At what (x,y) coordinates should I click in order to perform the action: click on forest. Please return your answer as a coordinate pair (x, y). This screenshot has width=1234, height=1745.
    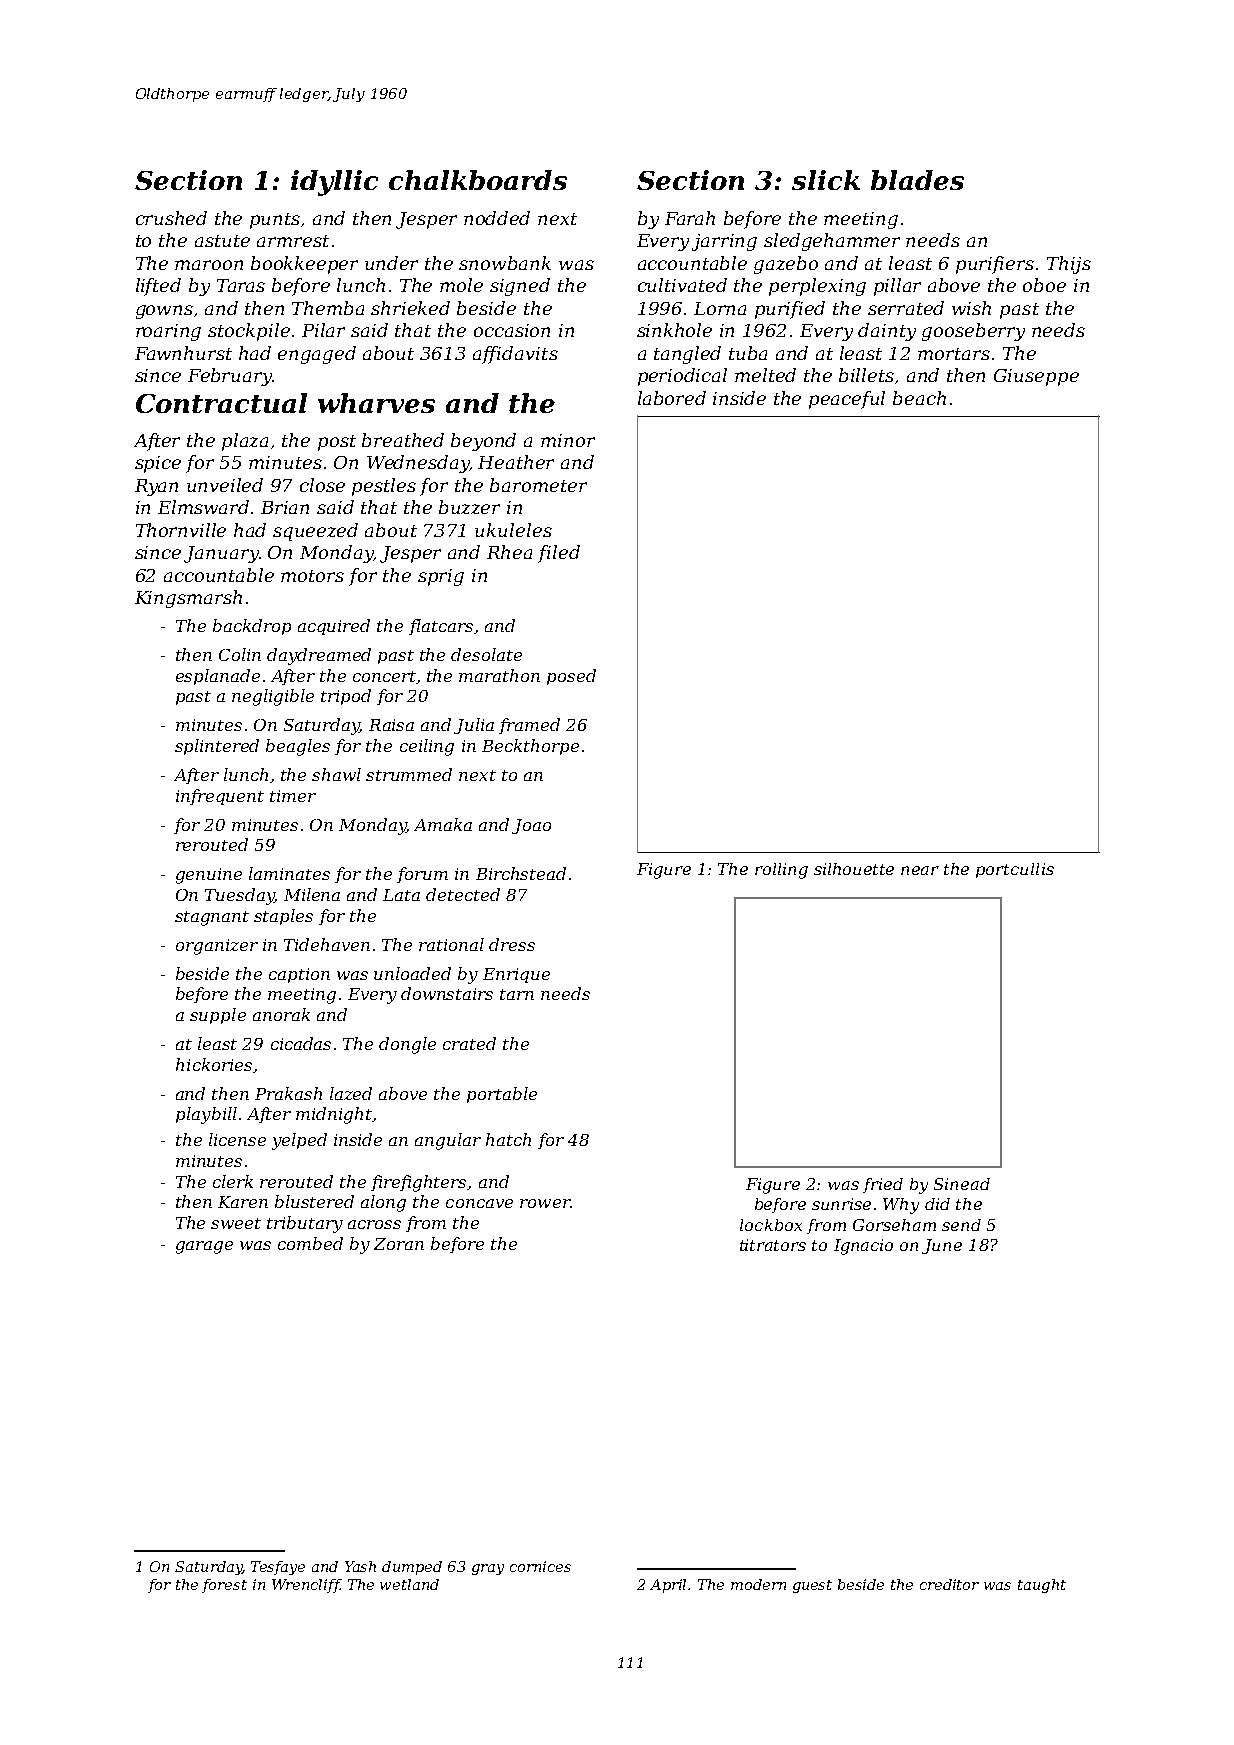
    Looking at the image, I should click on (224, 1586).
